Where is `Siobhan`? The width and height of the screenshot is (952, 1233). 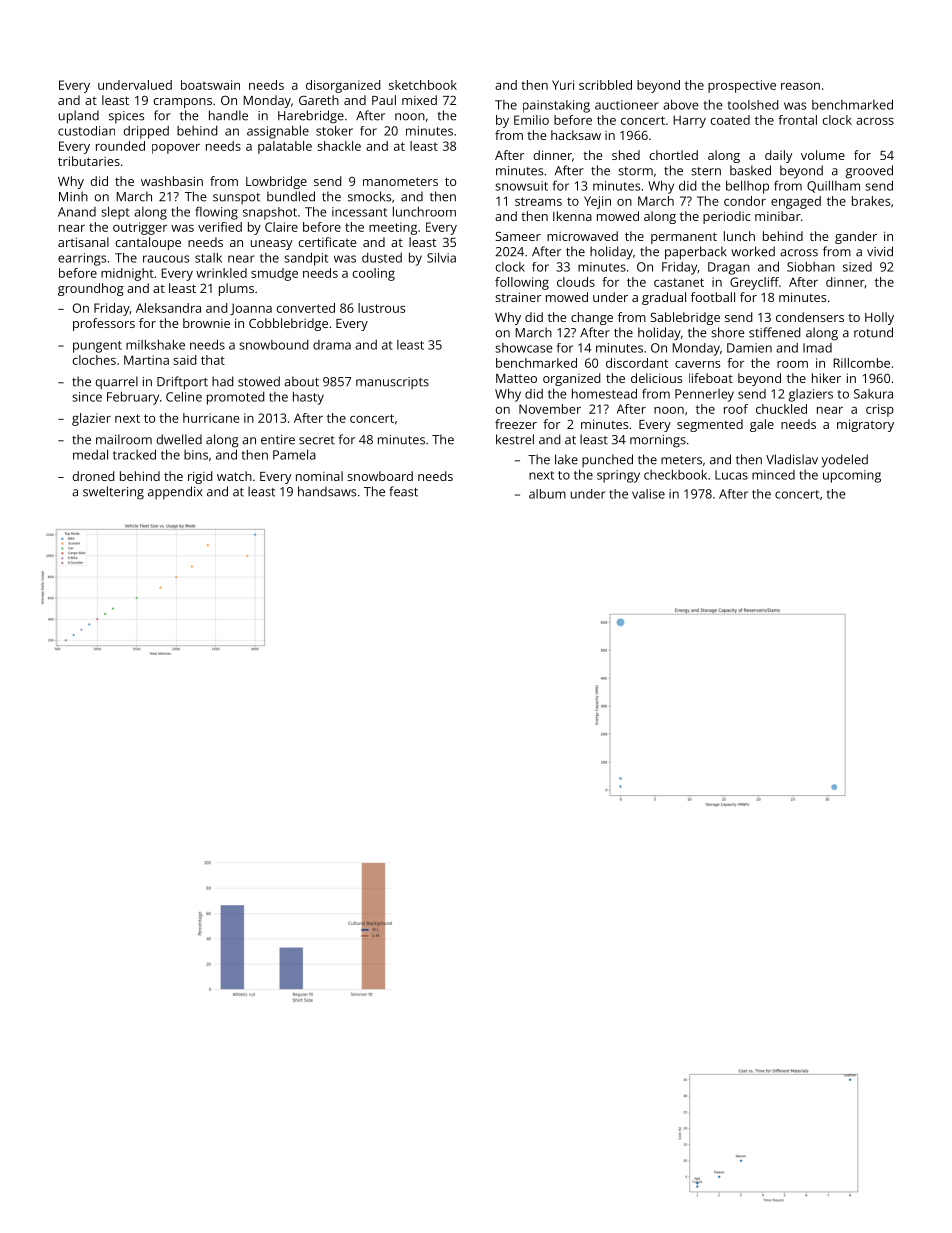
Siobhan is located at coordinates (811, 267).
